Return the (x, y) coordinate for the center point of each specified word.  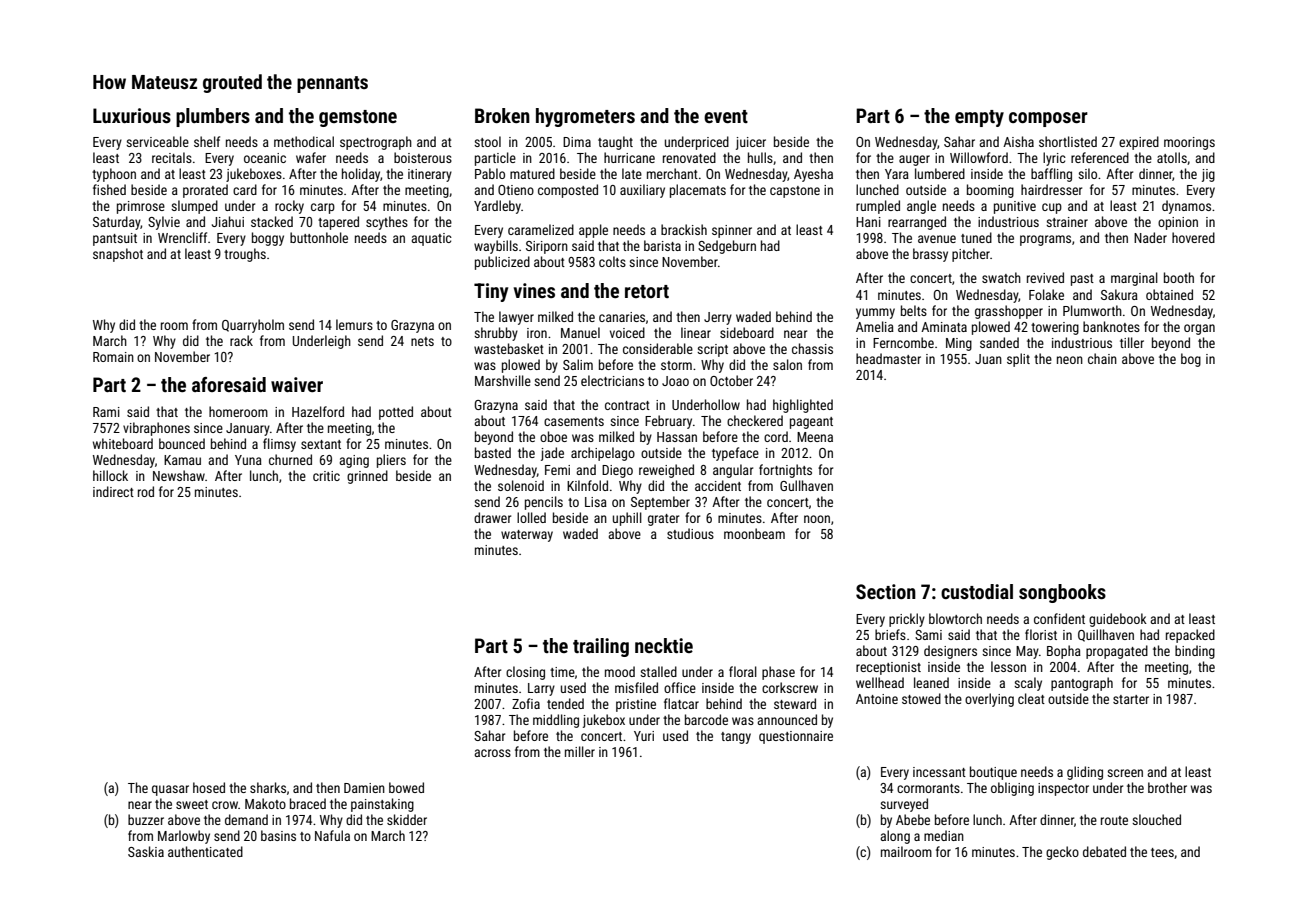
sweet (192, 804)
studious (690, 533)
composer (1048, 119)
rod (146, 491)
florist (1041, 634)
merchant (672, 173)
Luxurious (132, 115)
